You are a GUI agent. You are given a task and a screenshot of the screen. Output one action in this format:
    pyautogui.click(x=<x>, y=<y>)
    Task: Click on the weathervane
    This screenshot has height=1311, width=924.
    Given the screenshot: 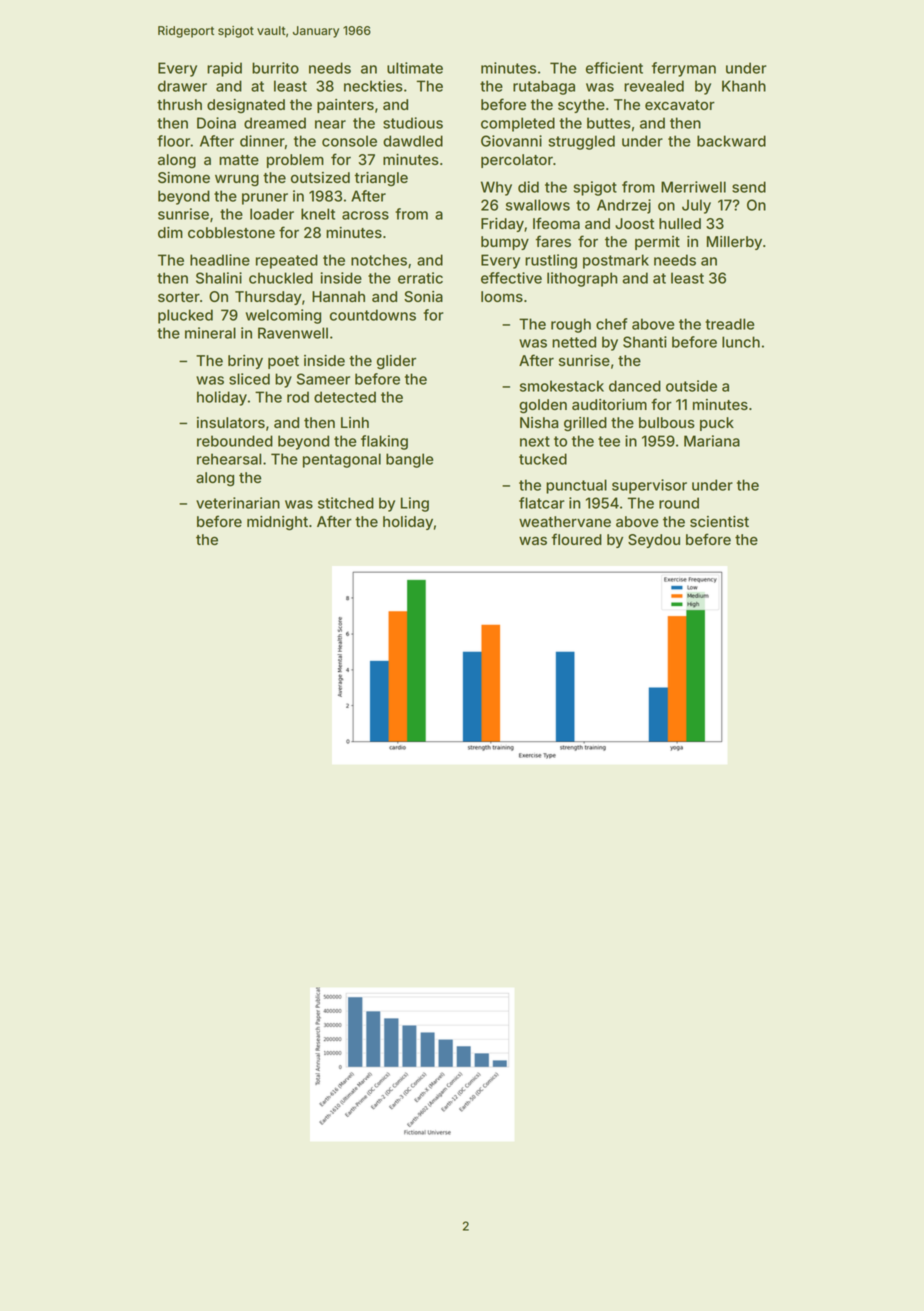 What is the action you would take?
    pyautogui.click(x=565, y=521)
